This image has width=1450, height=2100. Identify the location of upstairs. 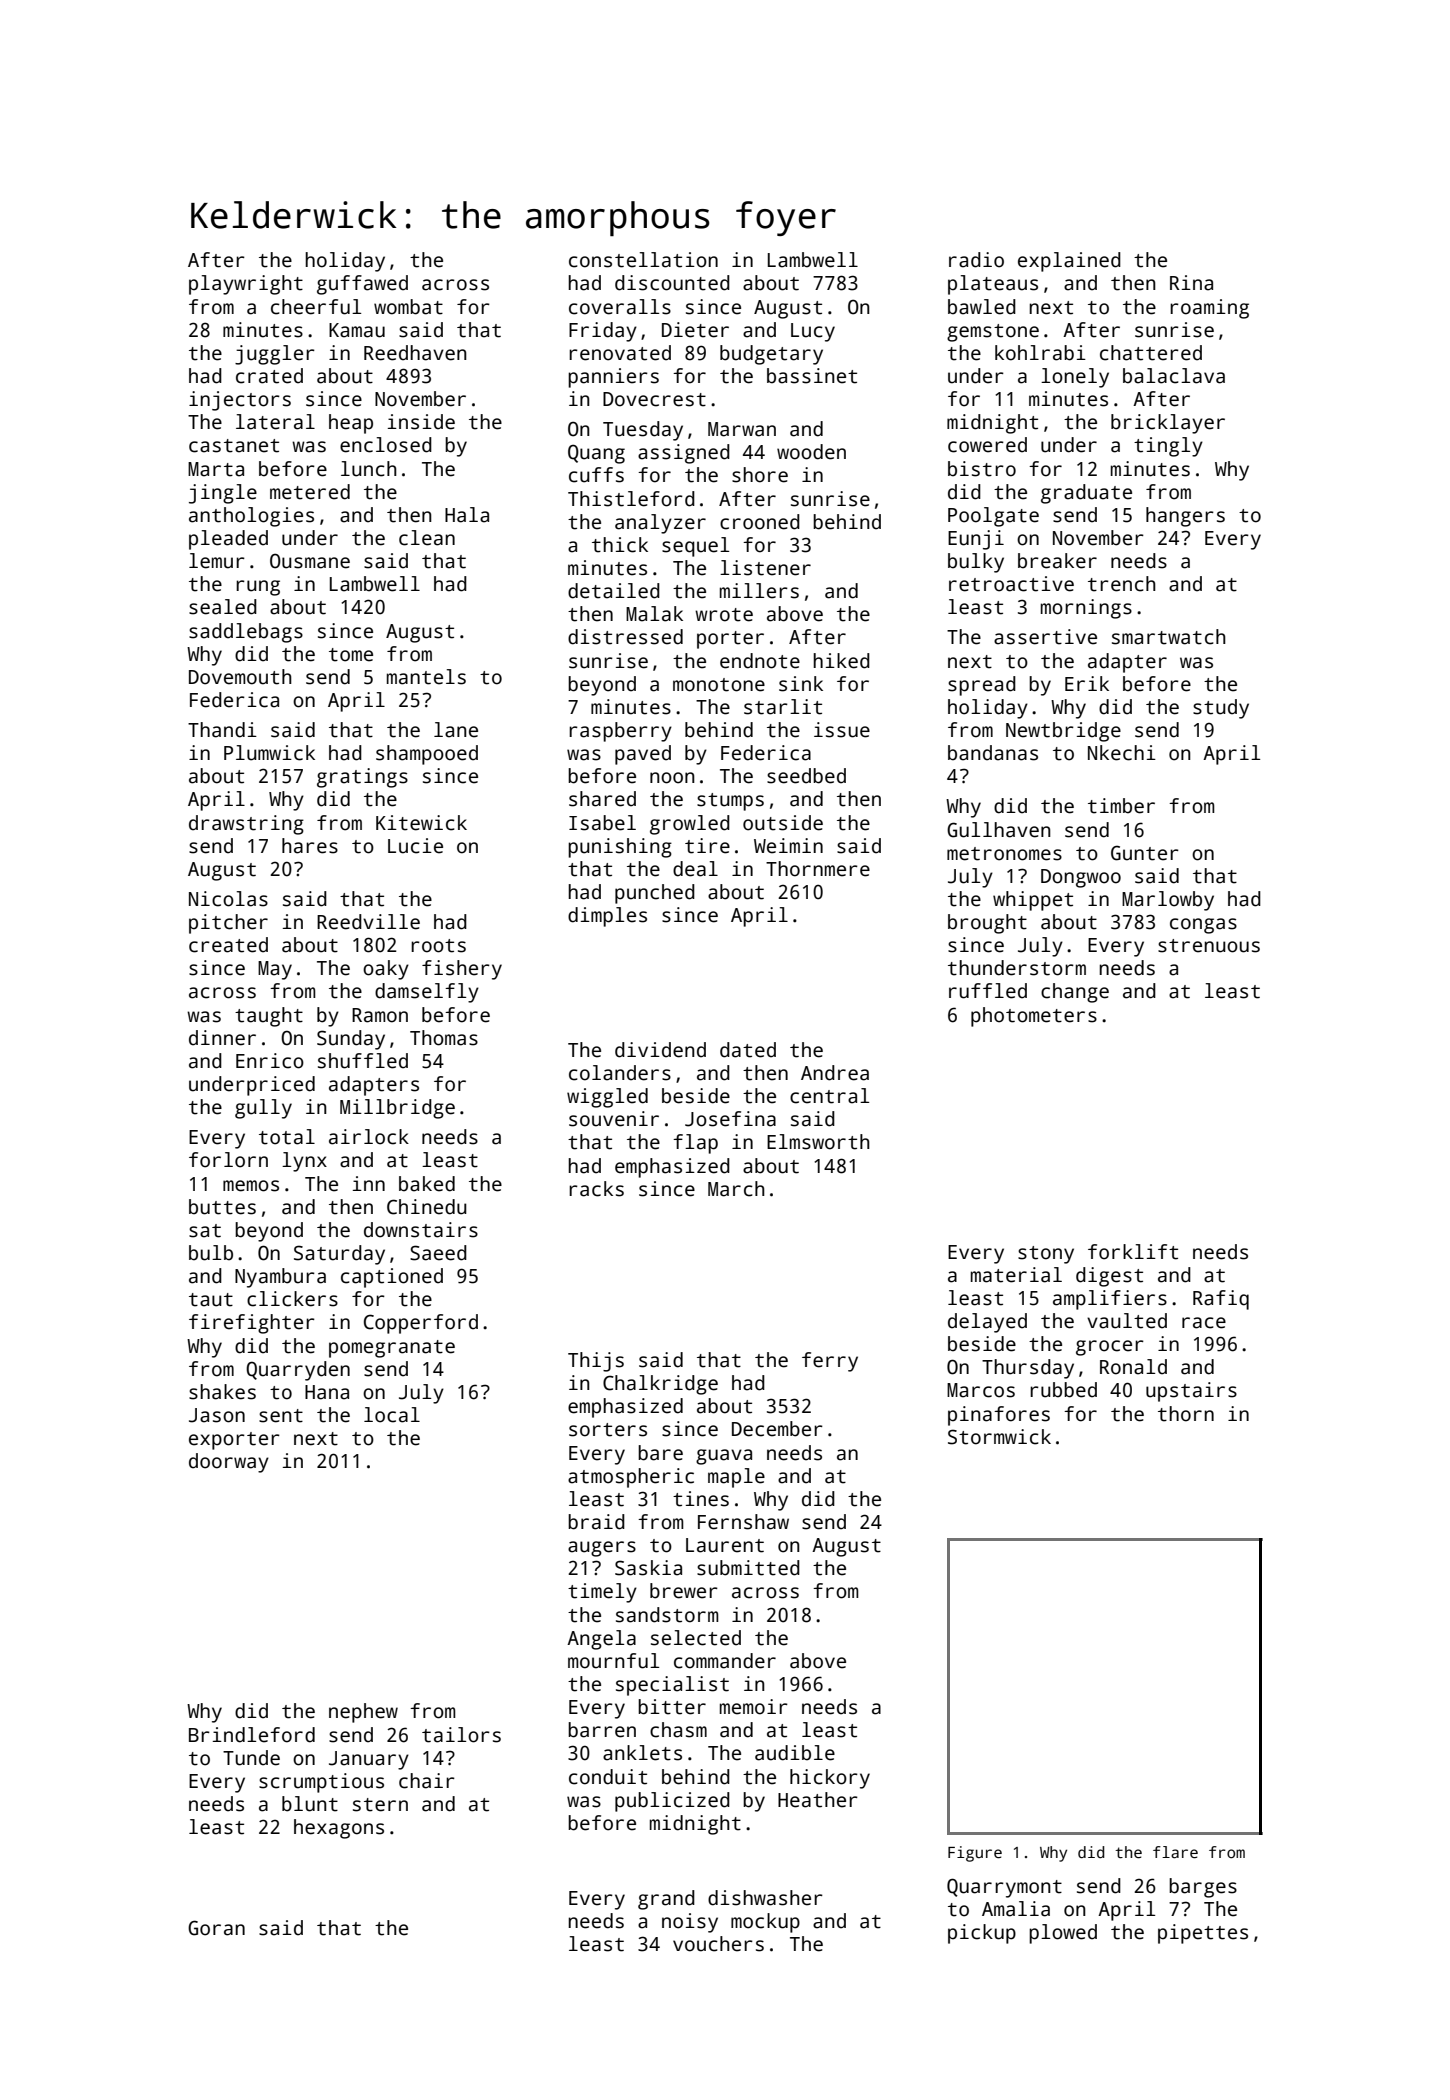
(1191, 1392).
